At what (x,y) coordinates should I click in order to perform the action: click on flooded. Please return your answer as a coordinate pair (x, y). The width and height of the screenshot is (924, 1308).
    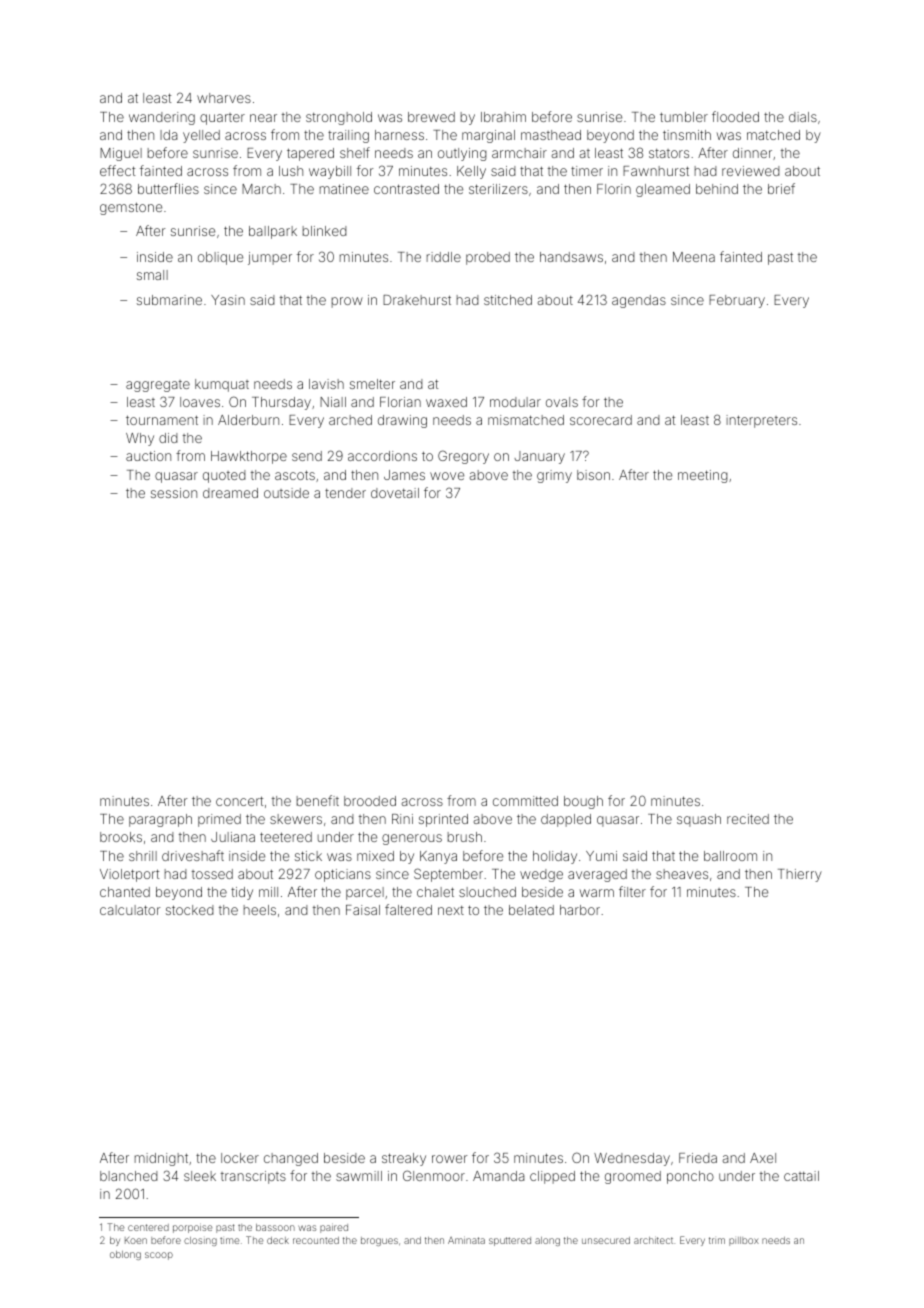
    Looking at the image, I should click on (735, 116).
